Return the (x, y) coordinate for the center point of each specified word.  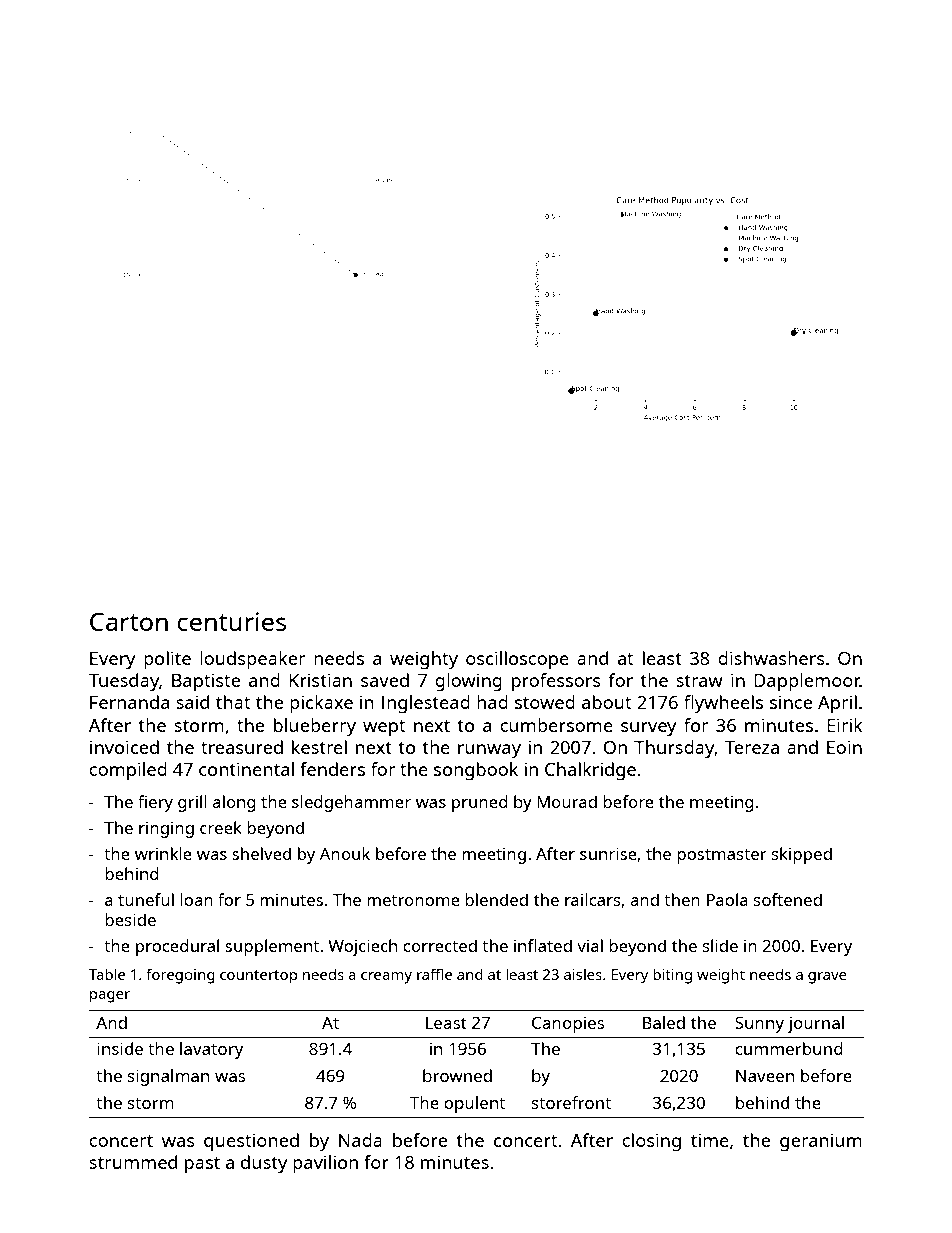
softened (788, 899)
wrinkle (163, 853)
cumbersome (556, 725)
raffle (434, 974)
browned (457, 1075)
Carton (129, 621)
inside (120, 1048)
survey (648, 729)
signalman (168, 1077)
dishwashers (771, 658)
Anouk (345, 853)
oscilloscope (517, 660)
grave (827, 978)
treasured (242, 747)
